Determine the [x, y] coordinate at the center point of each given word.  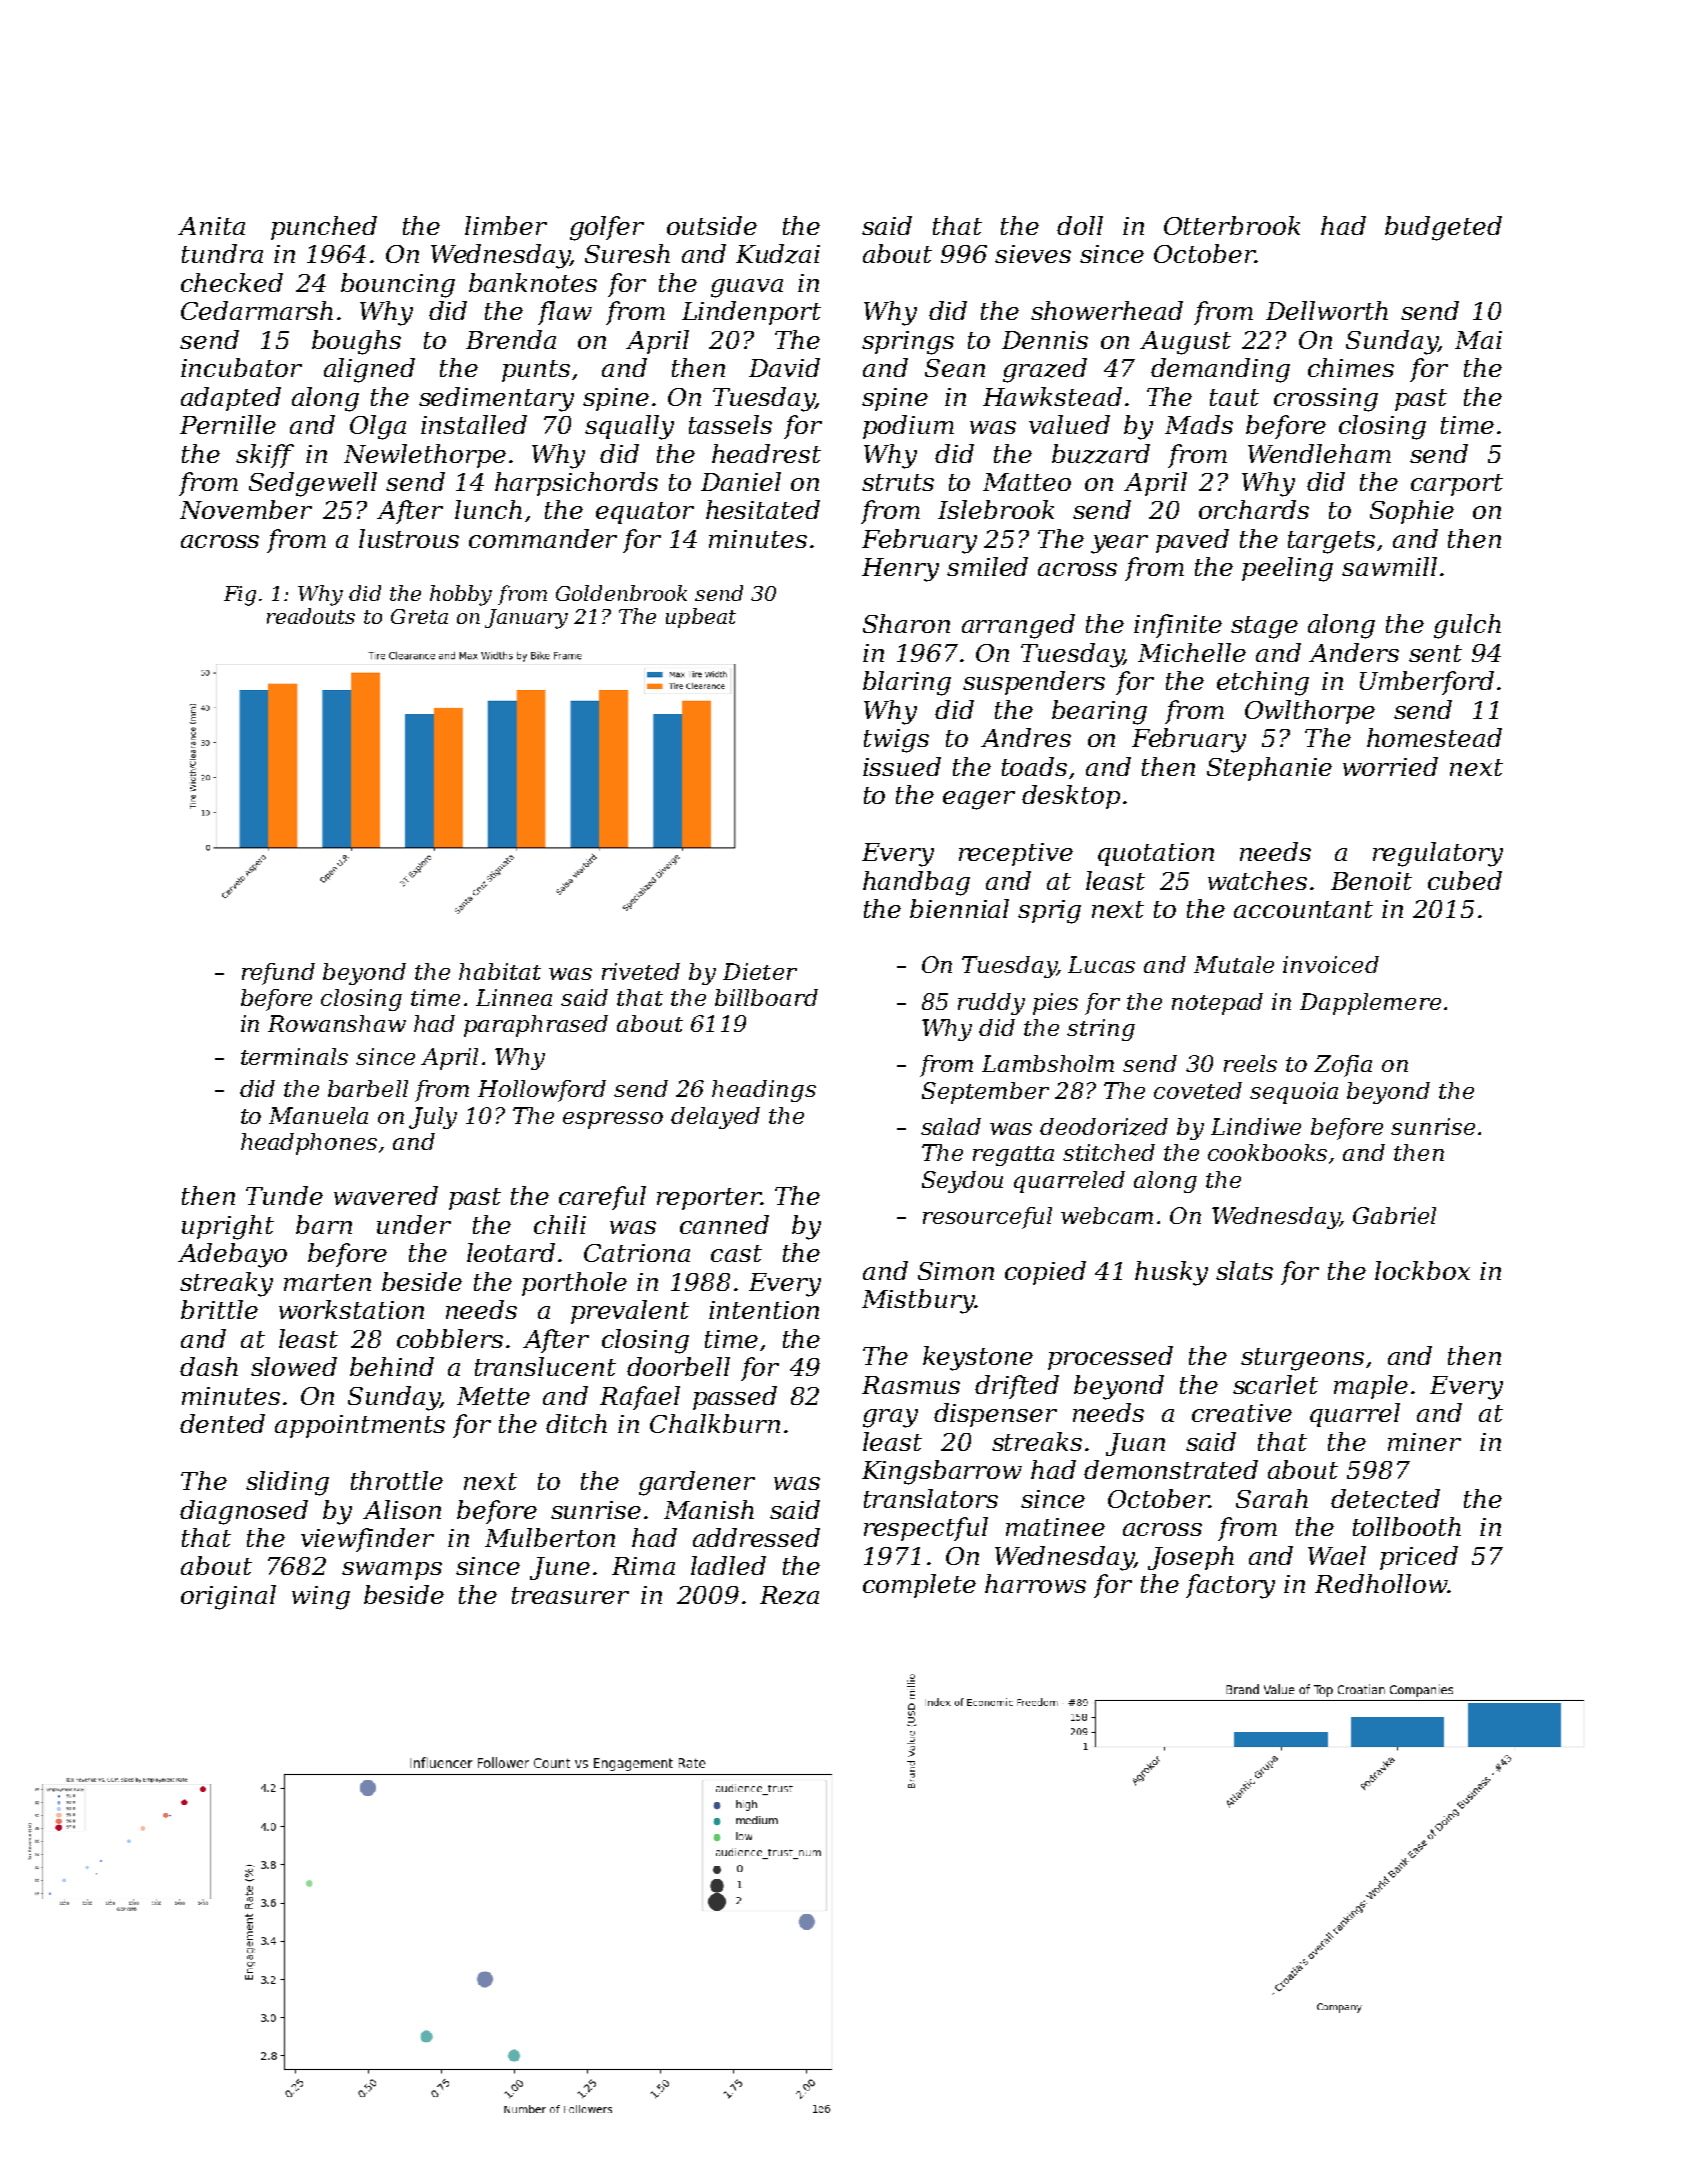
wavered [386, 1195]
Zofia [1343, 1066]
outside [712, 225]
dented [222, 1423]
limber [506, 225]
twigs [896, 741]
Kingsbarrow [942, 1472]
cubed [1465, 880]
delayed [715, 1118]
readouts [311, 616]
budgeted [1443, 228]
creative [1242, 1413]
